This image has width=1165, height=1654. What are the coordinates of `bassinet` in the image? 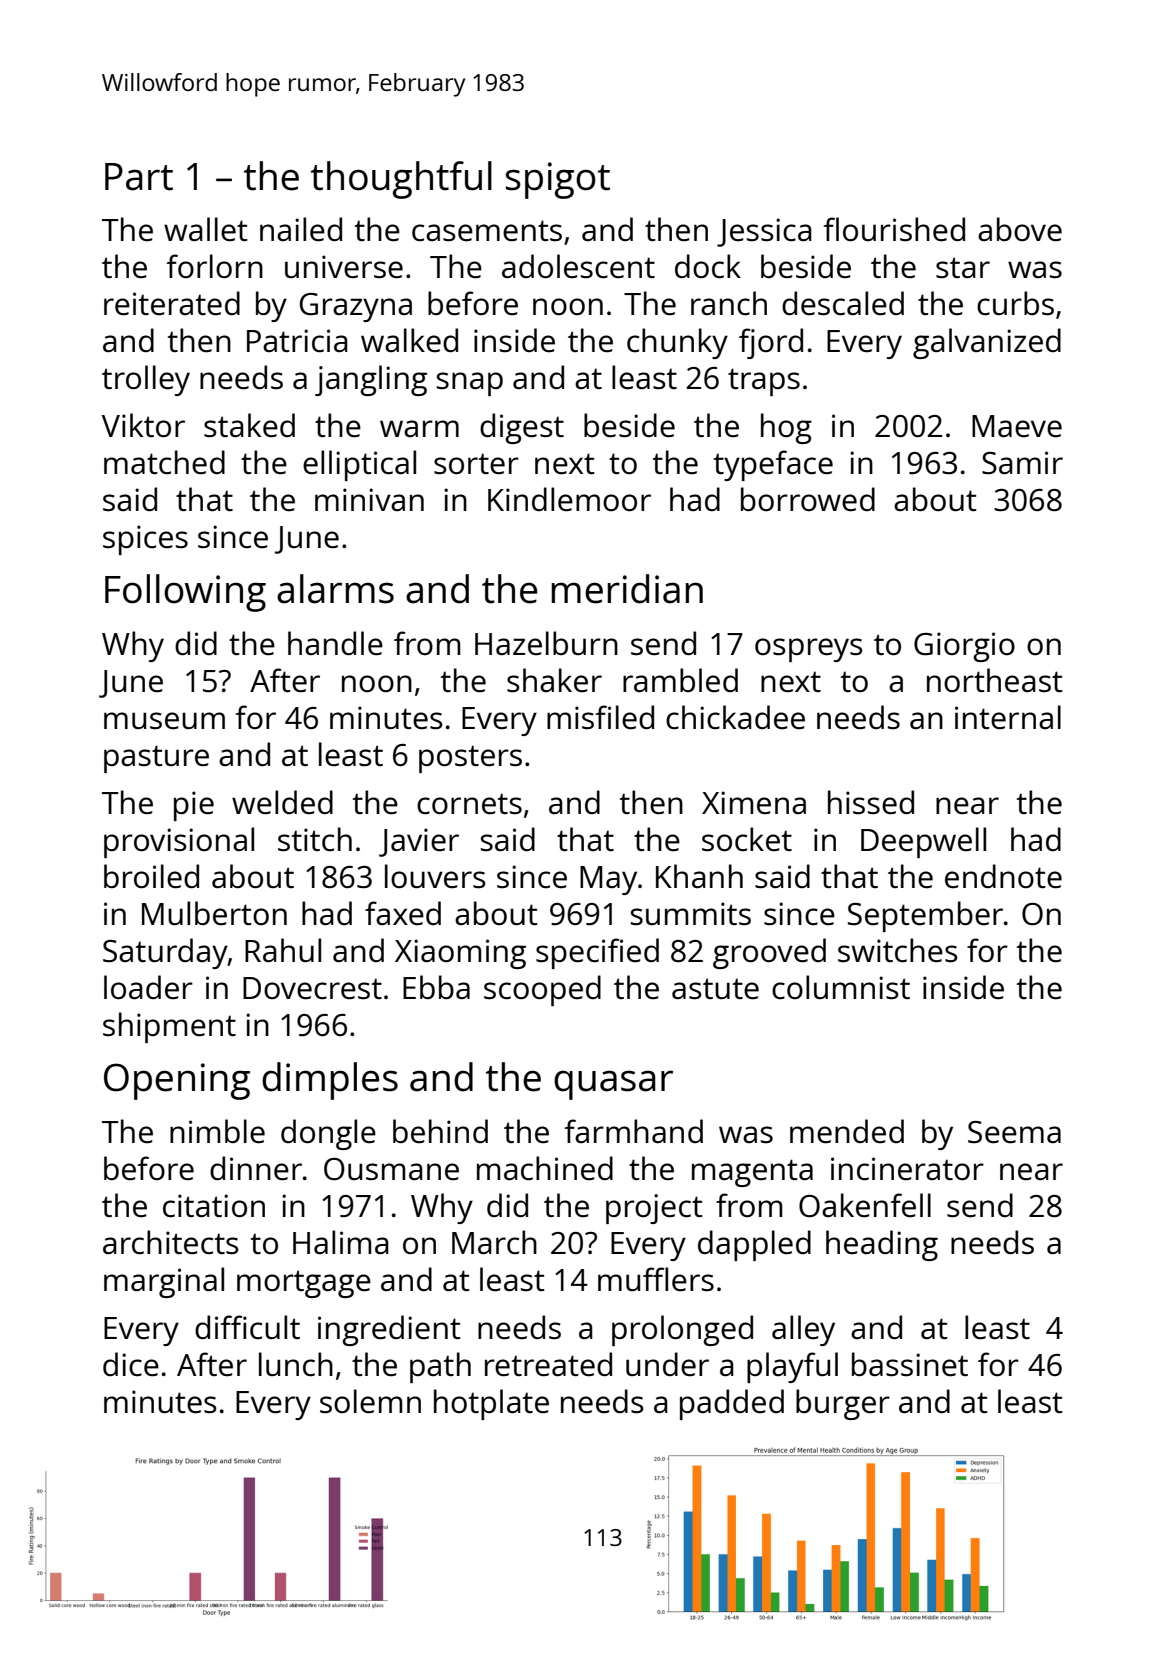 It's located at (910, 1364).
